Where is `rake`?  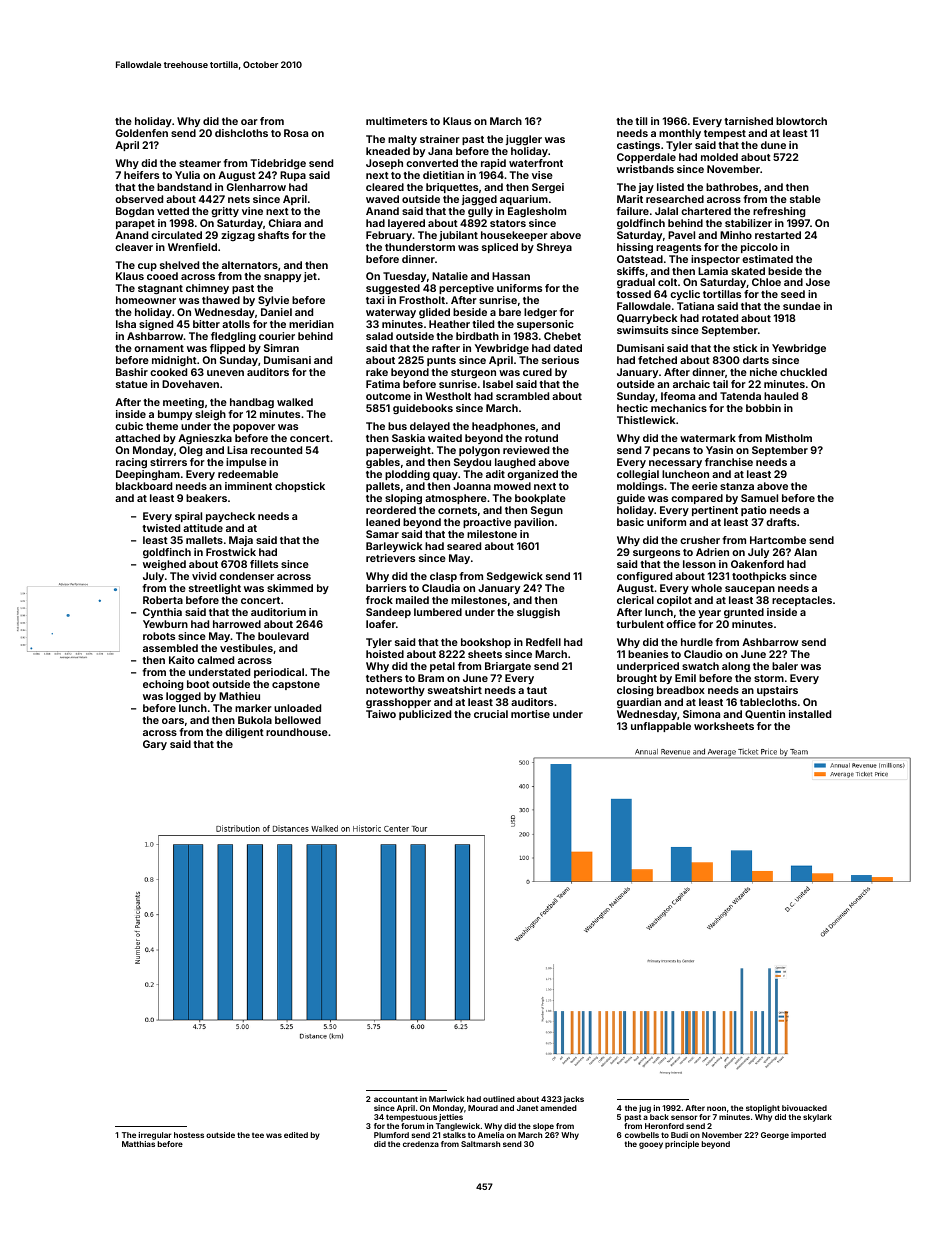 rake is located at coordinates (377, 372).
